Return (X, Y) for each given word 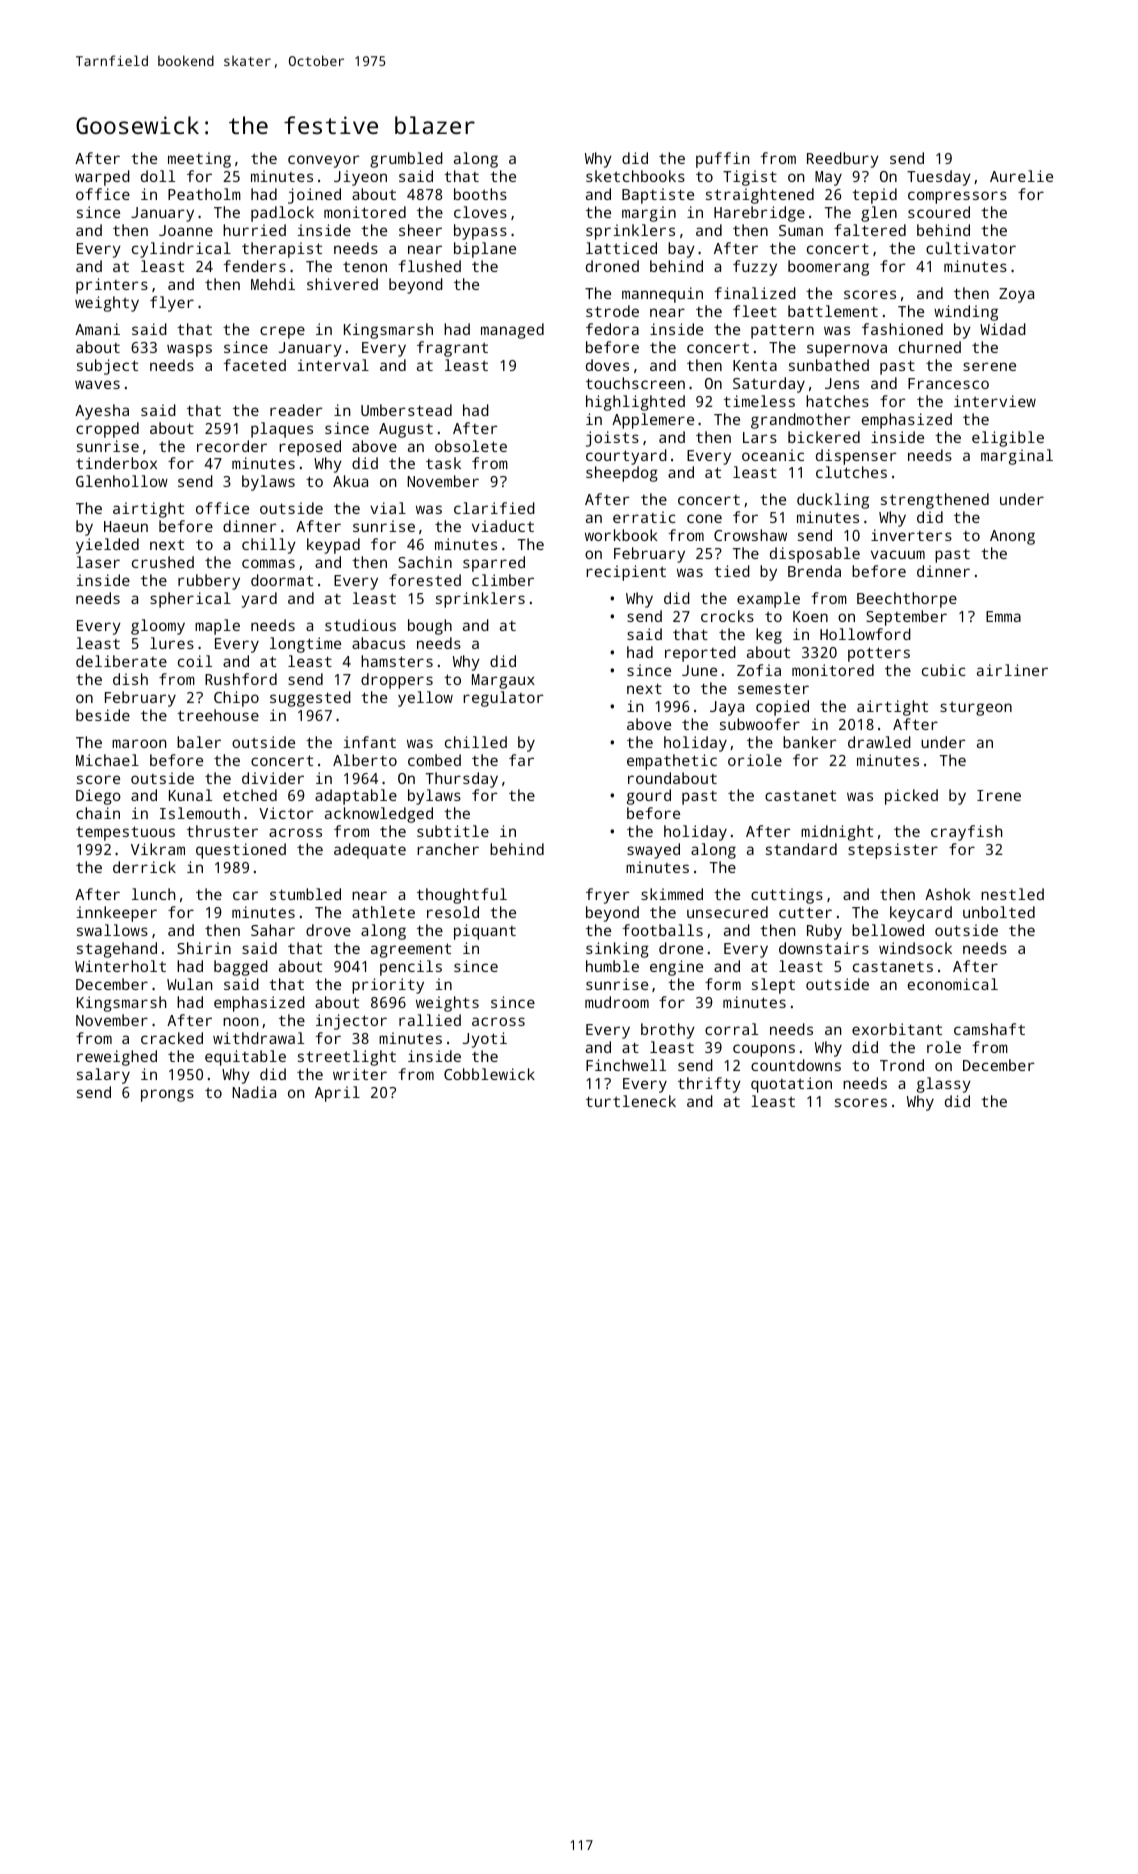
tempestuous (125, 833)
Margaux (503, 681)
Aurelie (1021, 176)
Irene (999, 795)
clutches (851, 472)
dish (130, 679)
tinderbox (116, 463)
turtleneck (631, 1101)
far (521, 760)
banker (810, 742)
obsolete (471, 446)
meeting (199, 160)
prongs (167, 1095)
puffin (723, 160)
